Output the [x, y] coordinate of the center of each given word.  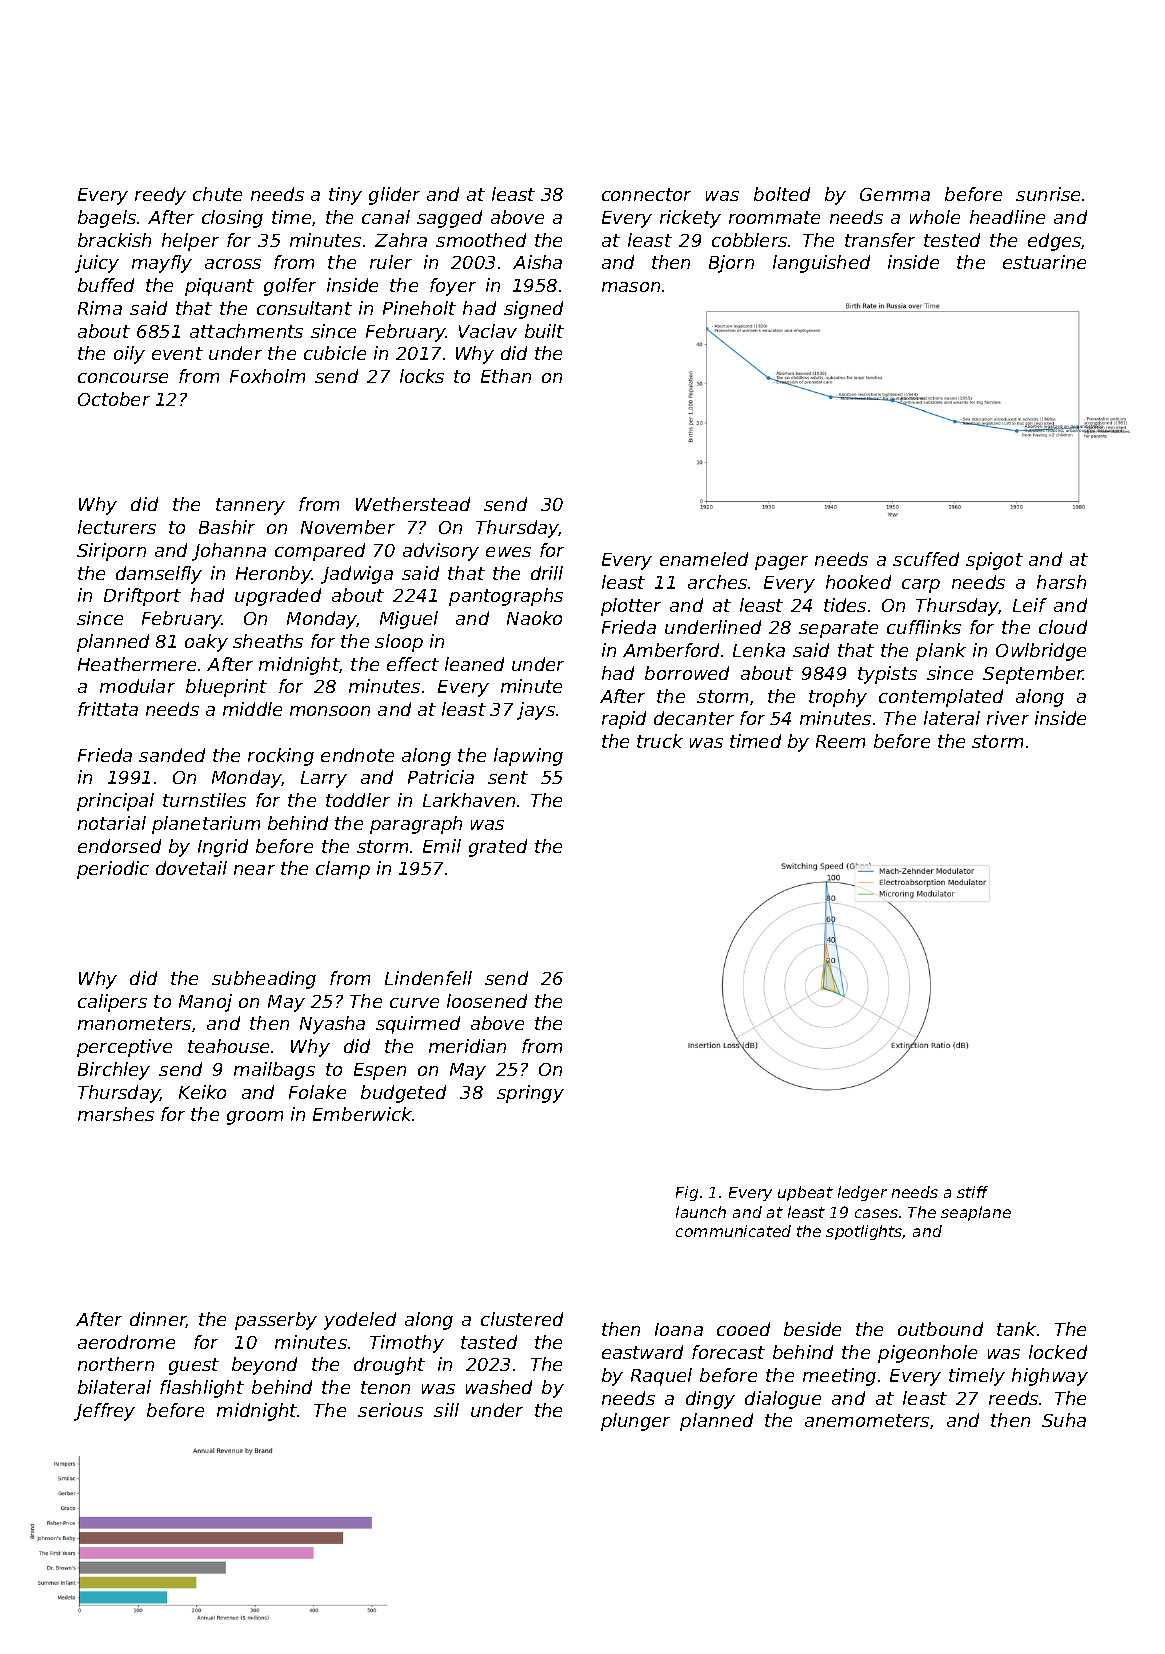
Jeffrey [104, 1412]
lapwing [528, 757]
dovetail [191, 868]
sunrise [1048, 194]
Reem [840, 741]
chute [217, 194]
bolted [782, 194]
